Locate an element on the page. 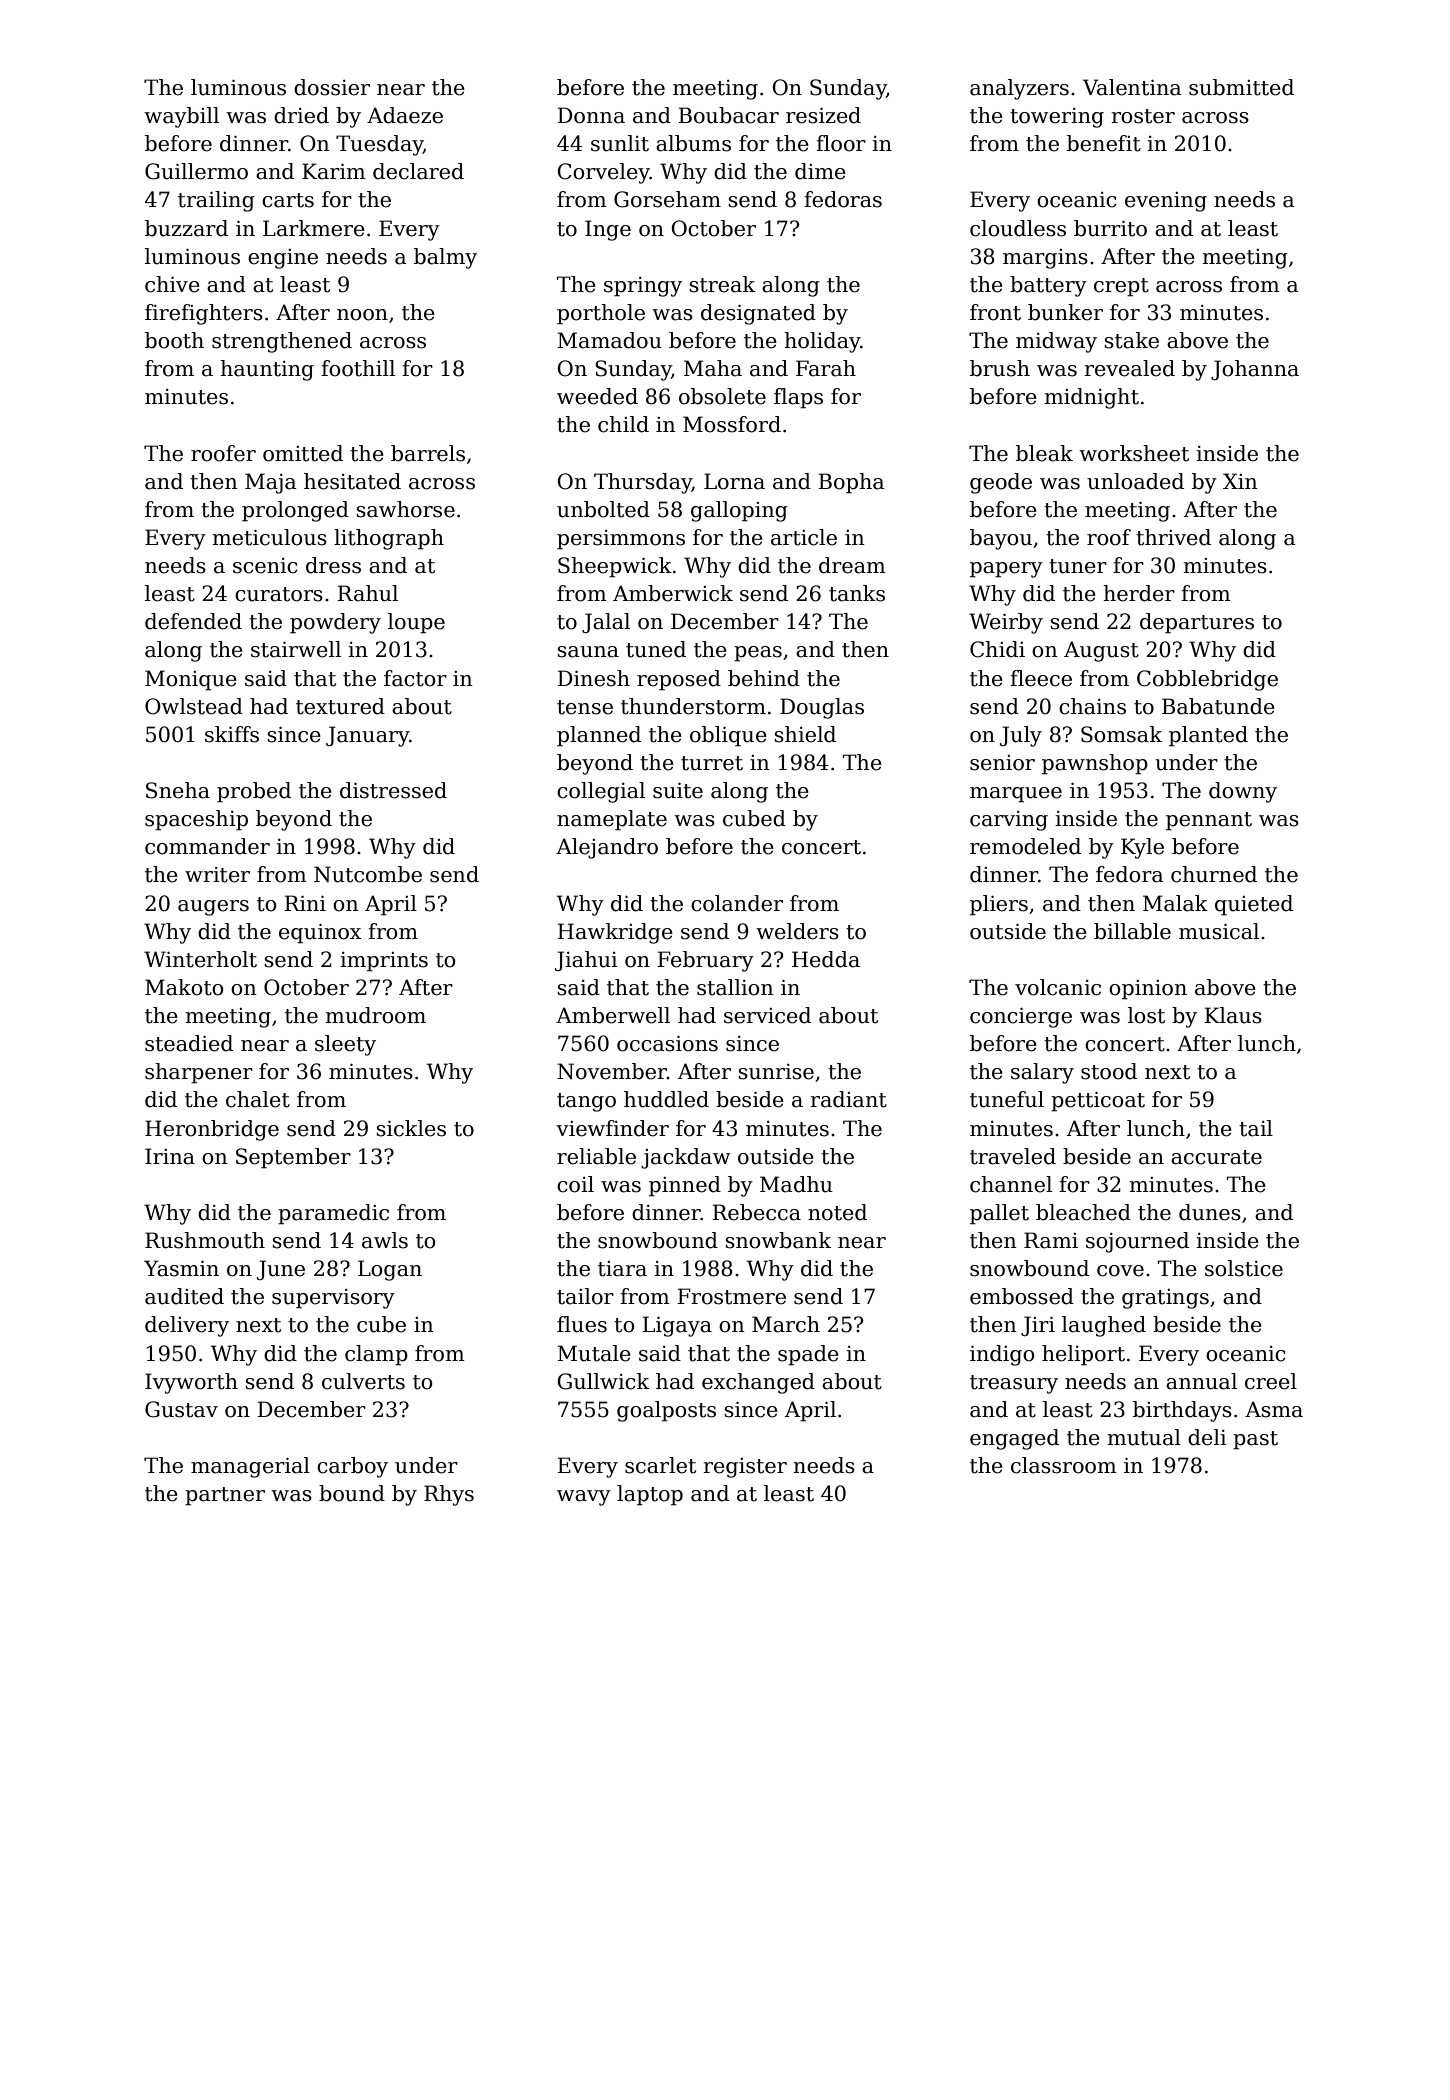  laptop is located at coordinates (650, 1495).
